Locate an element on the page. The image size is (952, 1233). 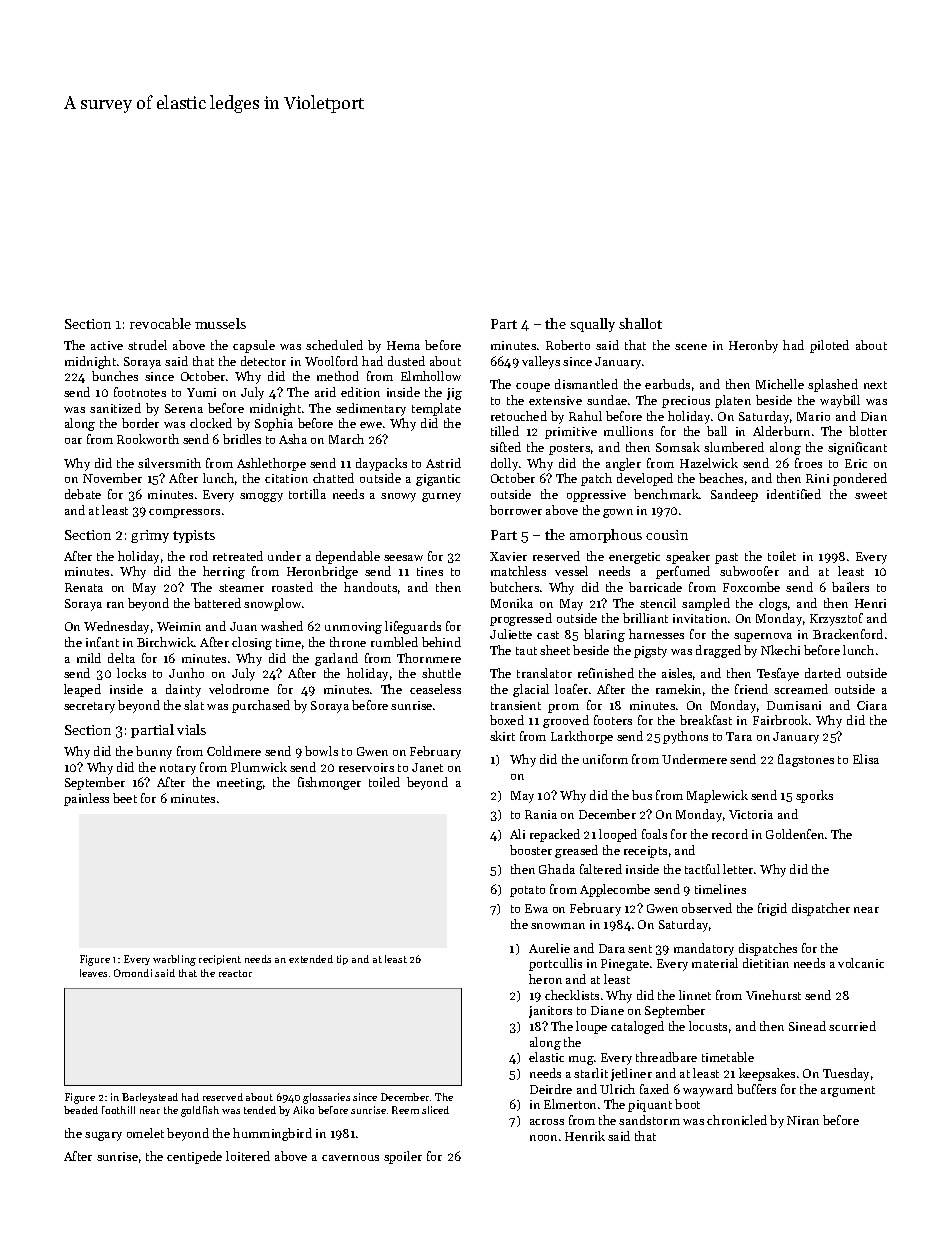
loitered is located at coordinates (248, 1156).
